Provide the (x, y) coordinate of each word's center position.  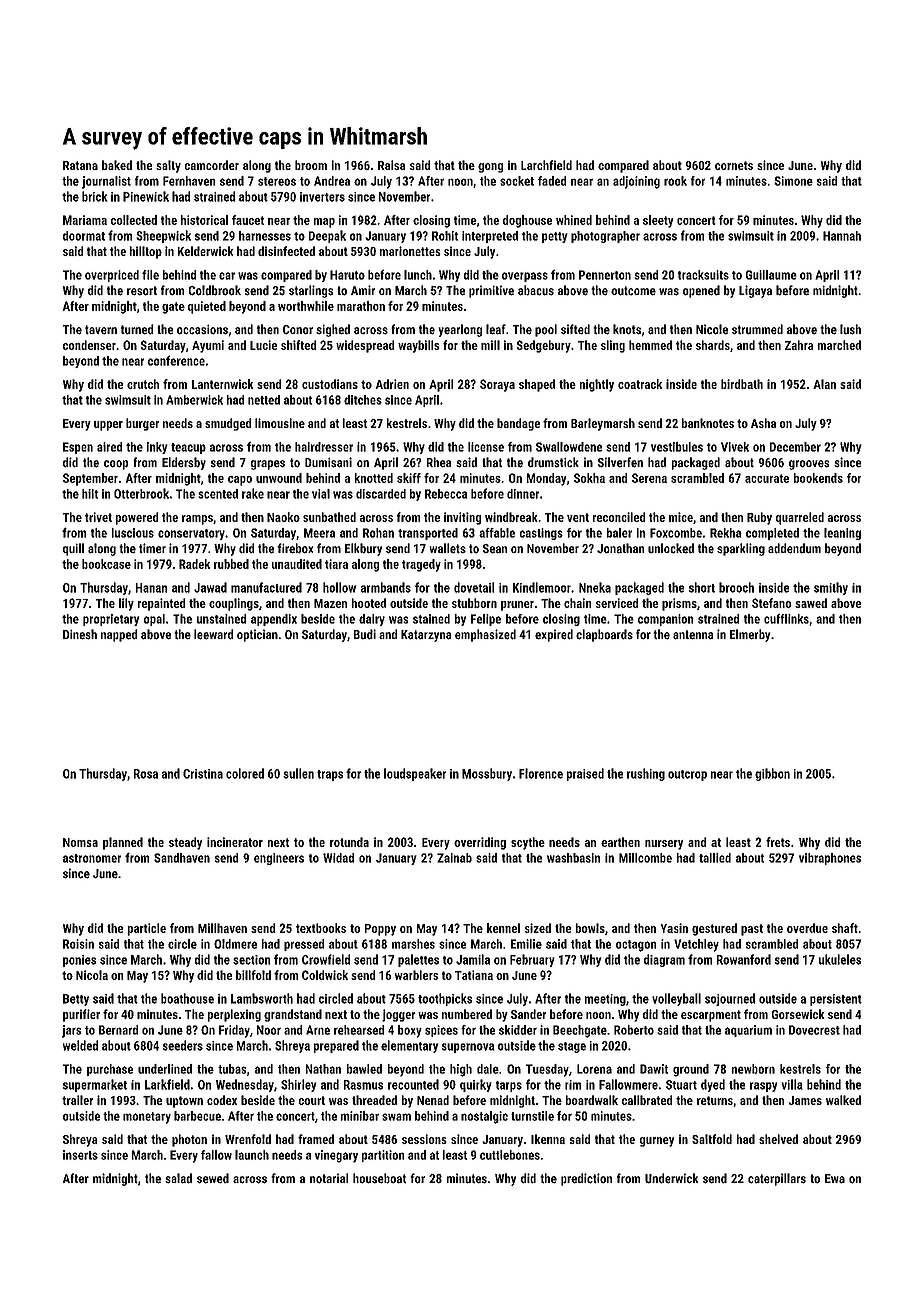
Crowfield (326, 959)
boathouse (187, 998)
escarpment (711, 1016)
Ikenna (548, 1139)
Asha (763, 423)
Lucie (263, 345)
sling (613, 346)
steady (185, 843)
